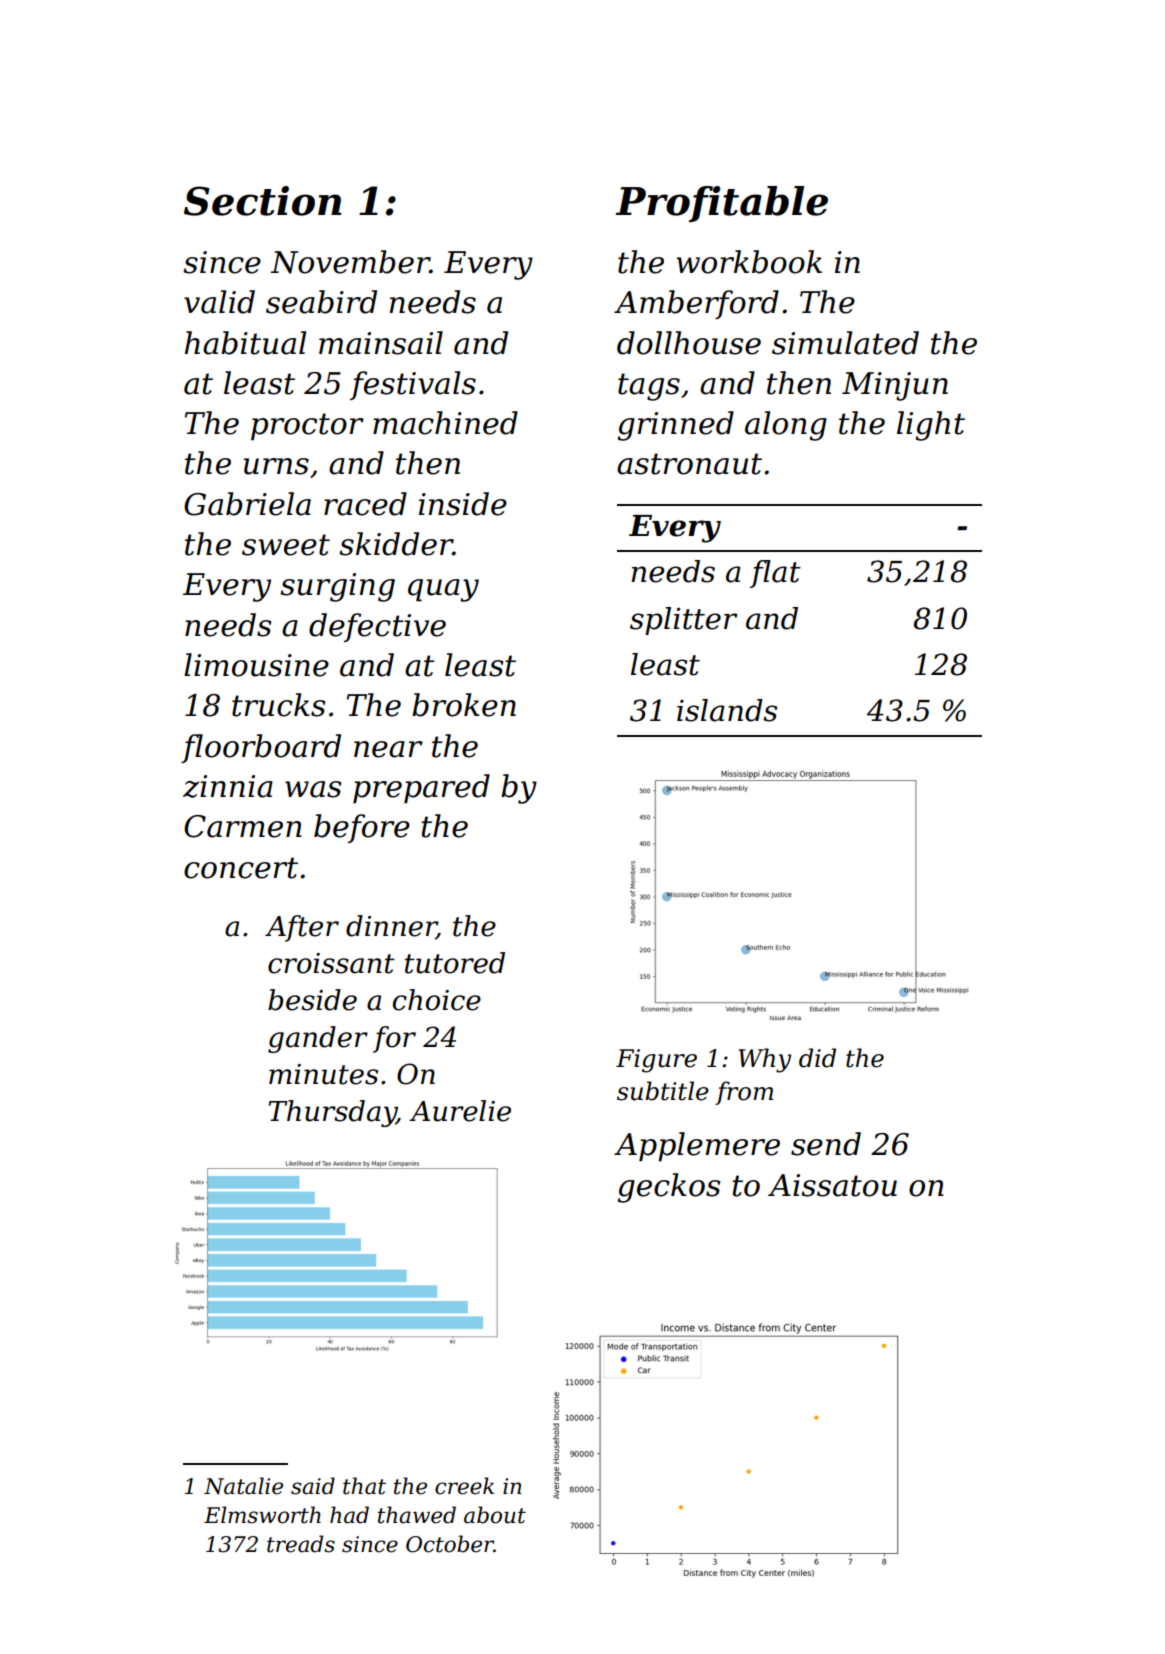 The height and width of the screenshot is (1654, 1165). Describe the element at coordinates (817, 1058) in the screenshot. I see `did` at that location.
